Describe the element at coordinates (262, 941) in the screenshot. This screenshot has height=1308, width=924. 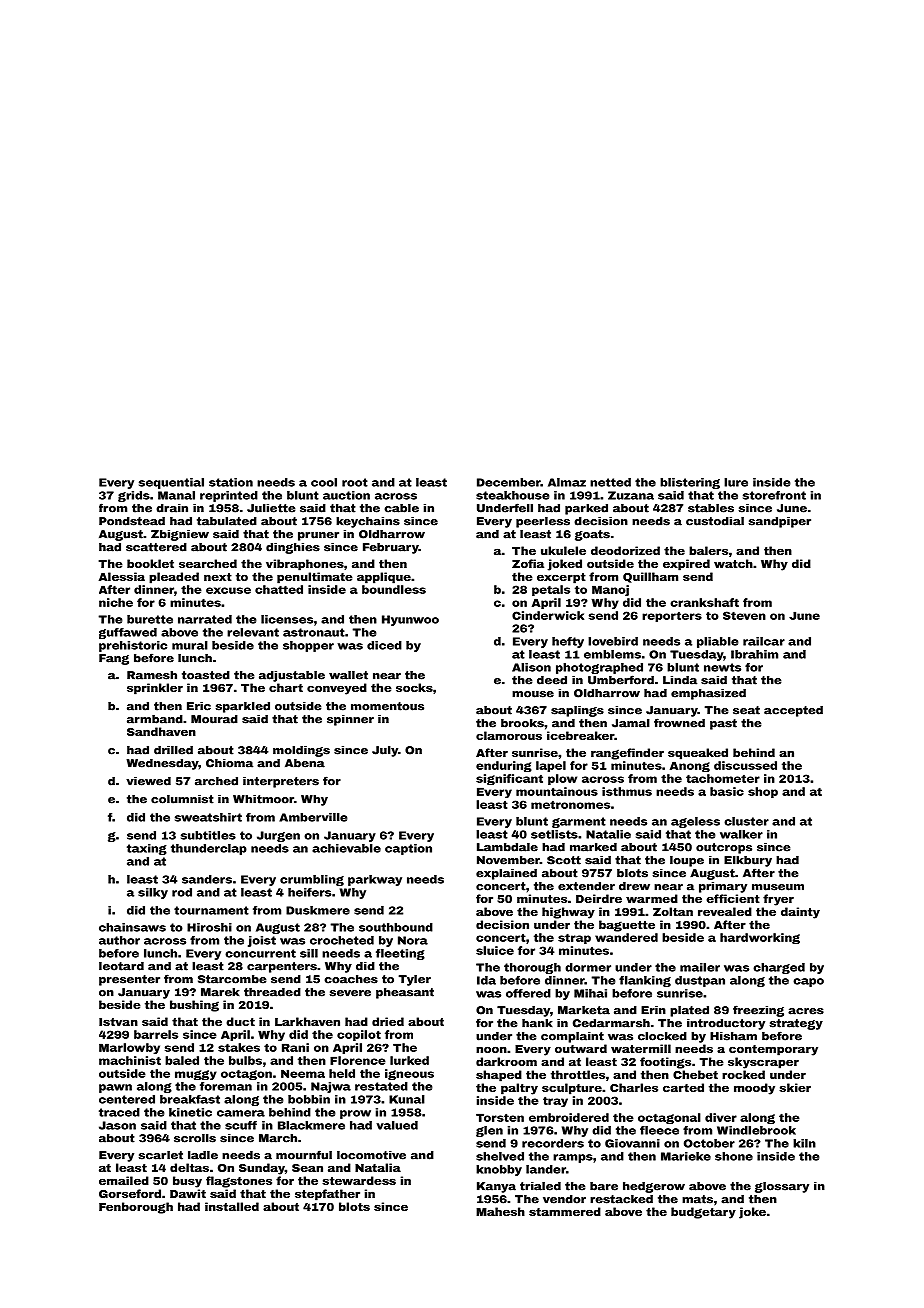
I see `joist` at that location.
